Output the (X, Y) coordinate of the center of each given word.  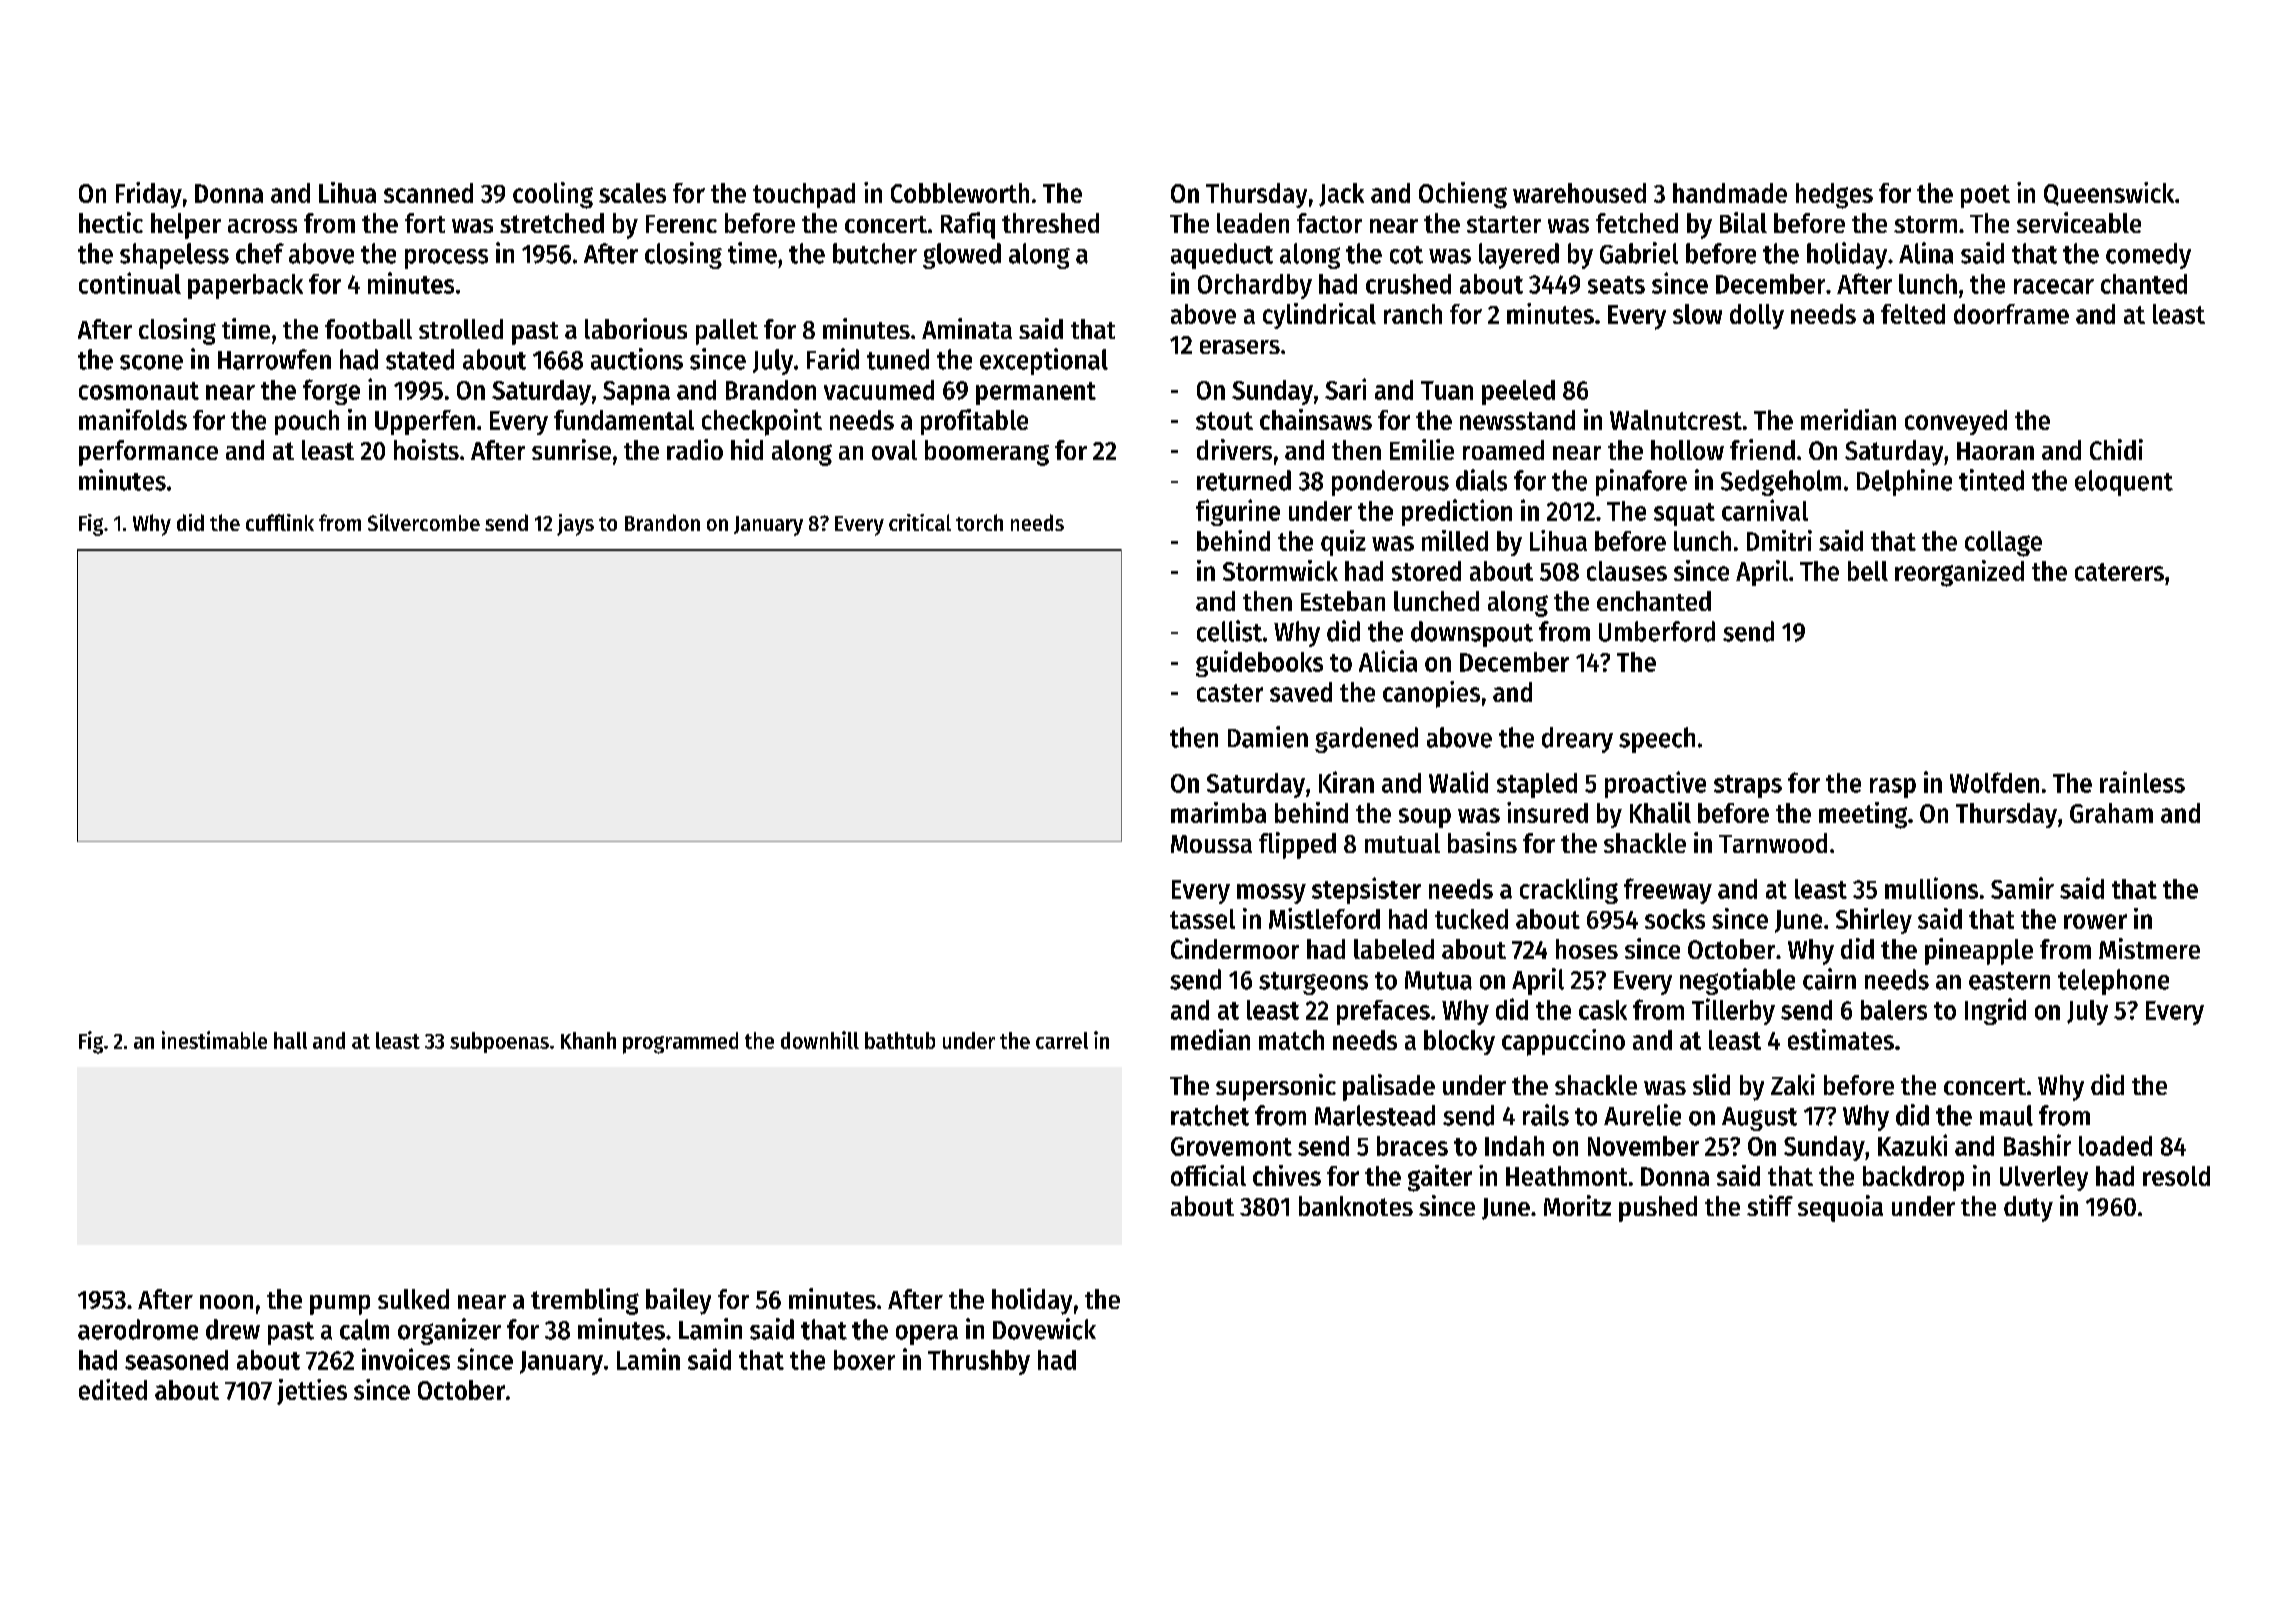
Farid (833, 359)
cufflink (280, 522)
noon (226, 1302)
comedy (2148, 256)
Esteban (1343, 601)
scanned (428, 193)
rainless (2142, 782)
